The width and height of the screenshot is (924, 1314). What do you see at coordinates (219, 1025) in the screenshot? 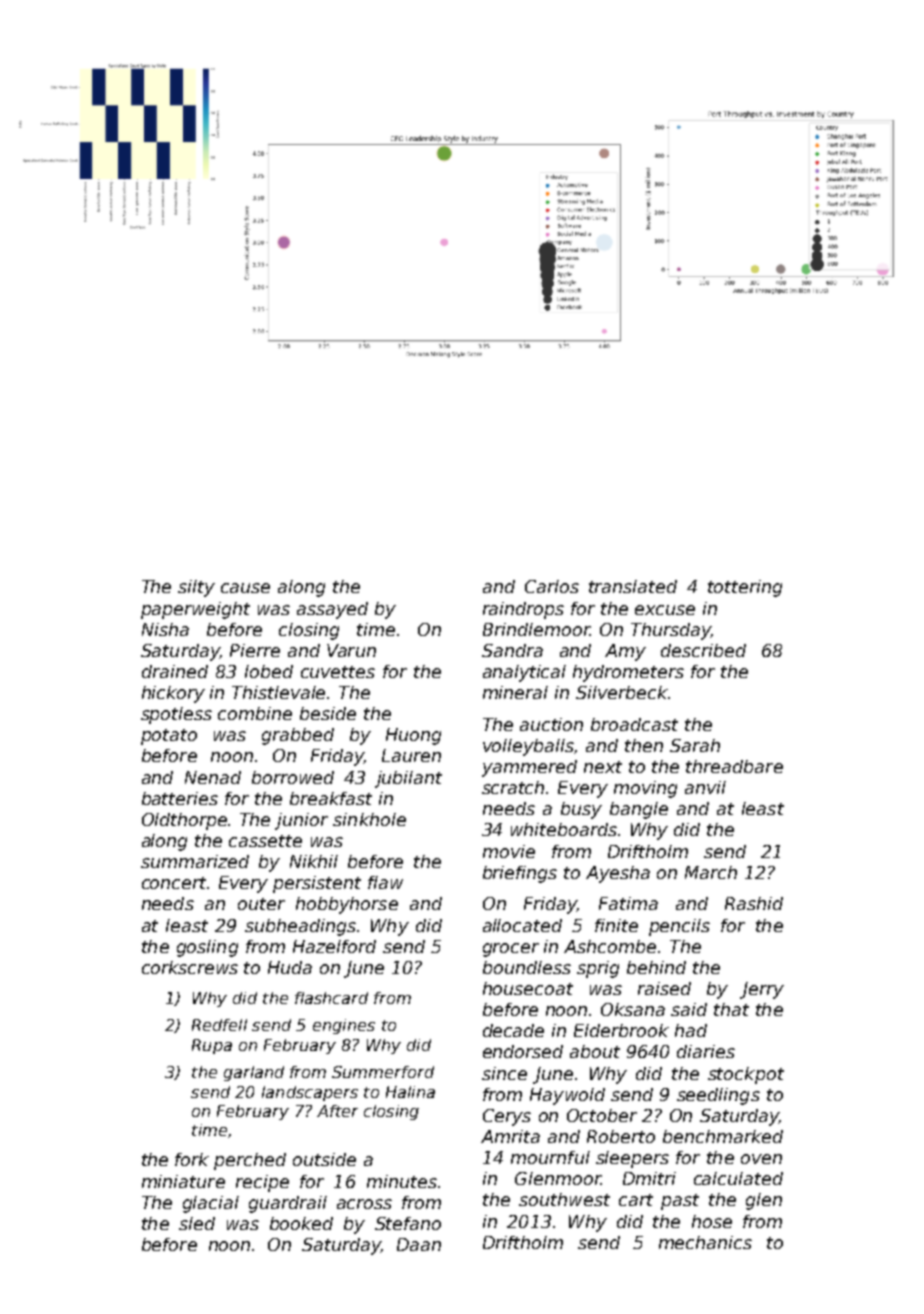
I see `Redfell` at bounding box center [219, 1025].
